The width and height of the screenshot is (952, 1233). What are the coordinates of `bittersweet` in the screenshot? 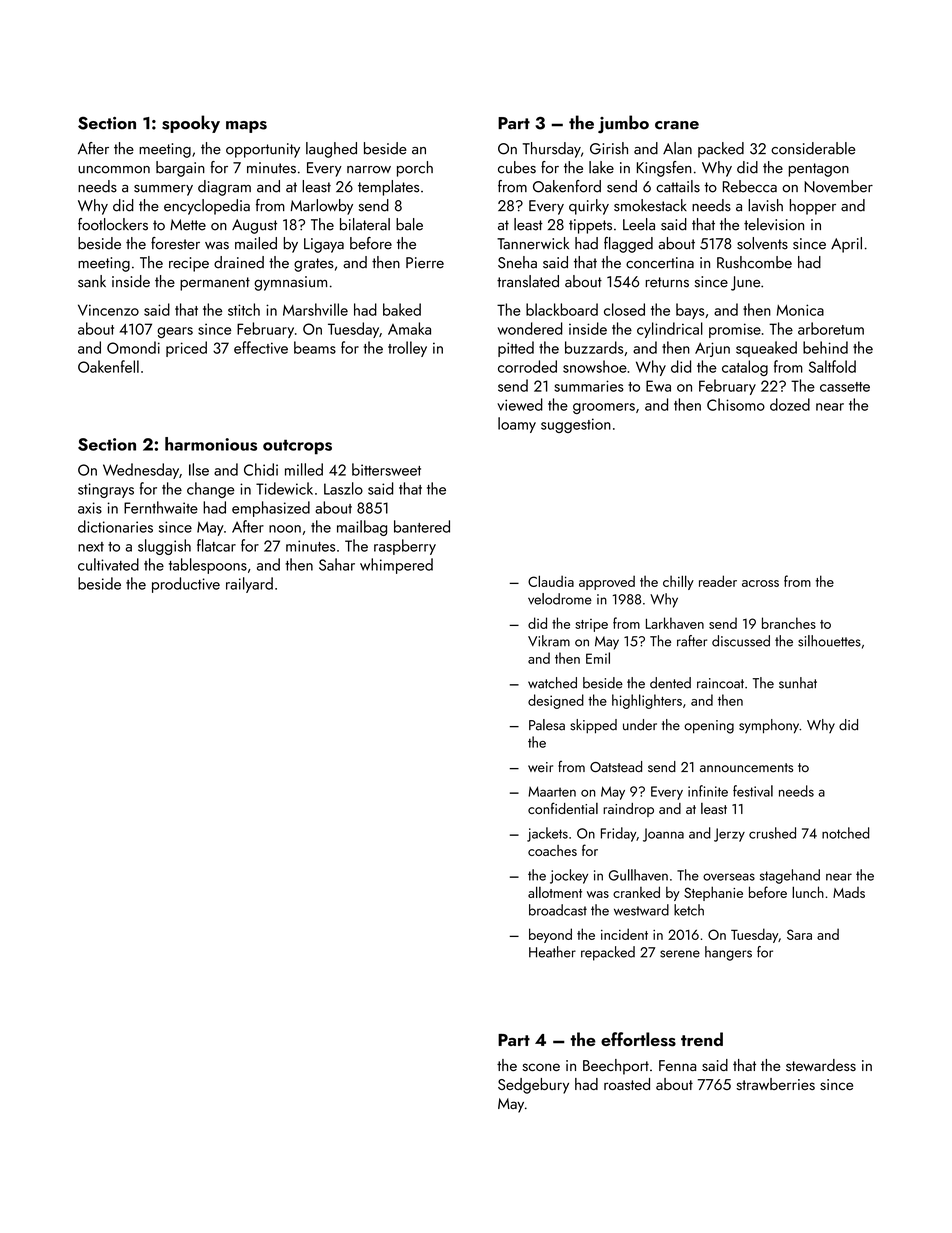 It's located at (386, 469).
